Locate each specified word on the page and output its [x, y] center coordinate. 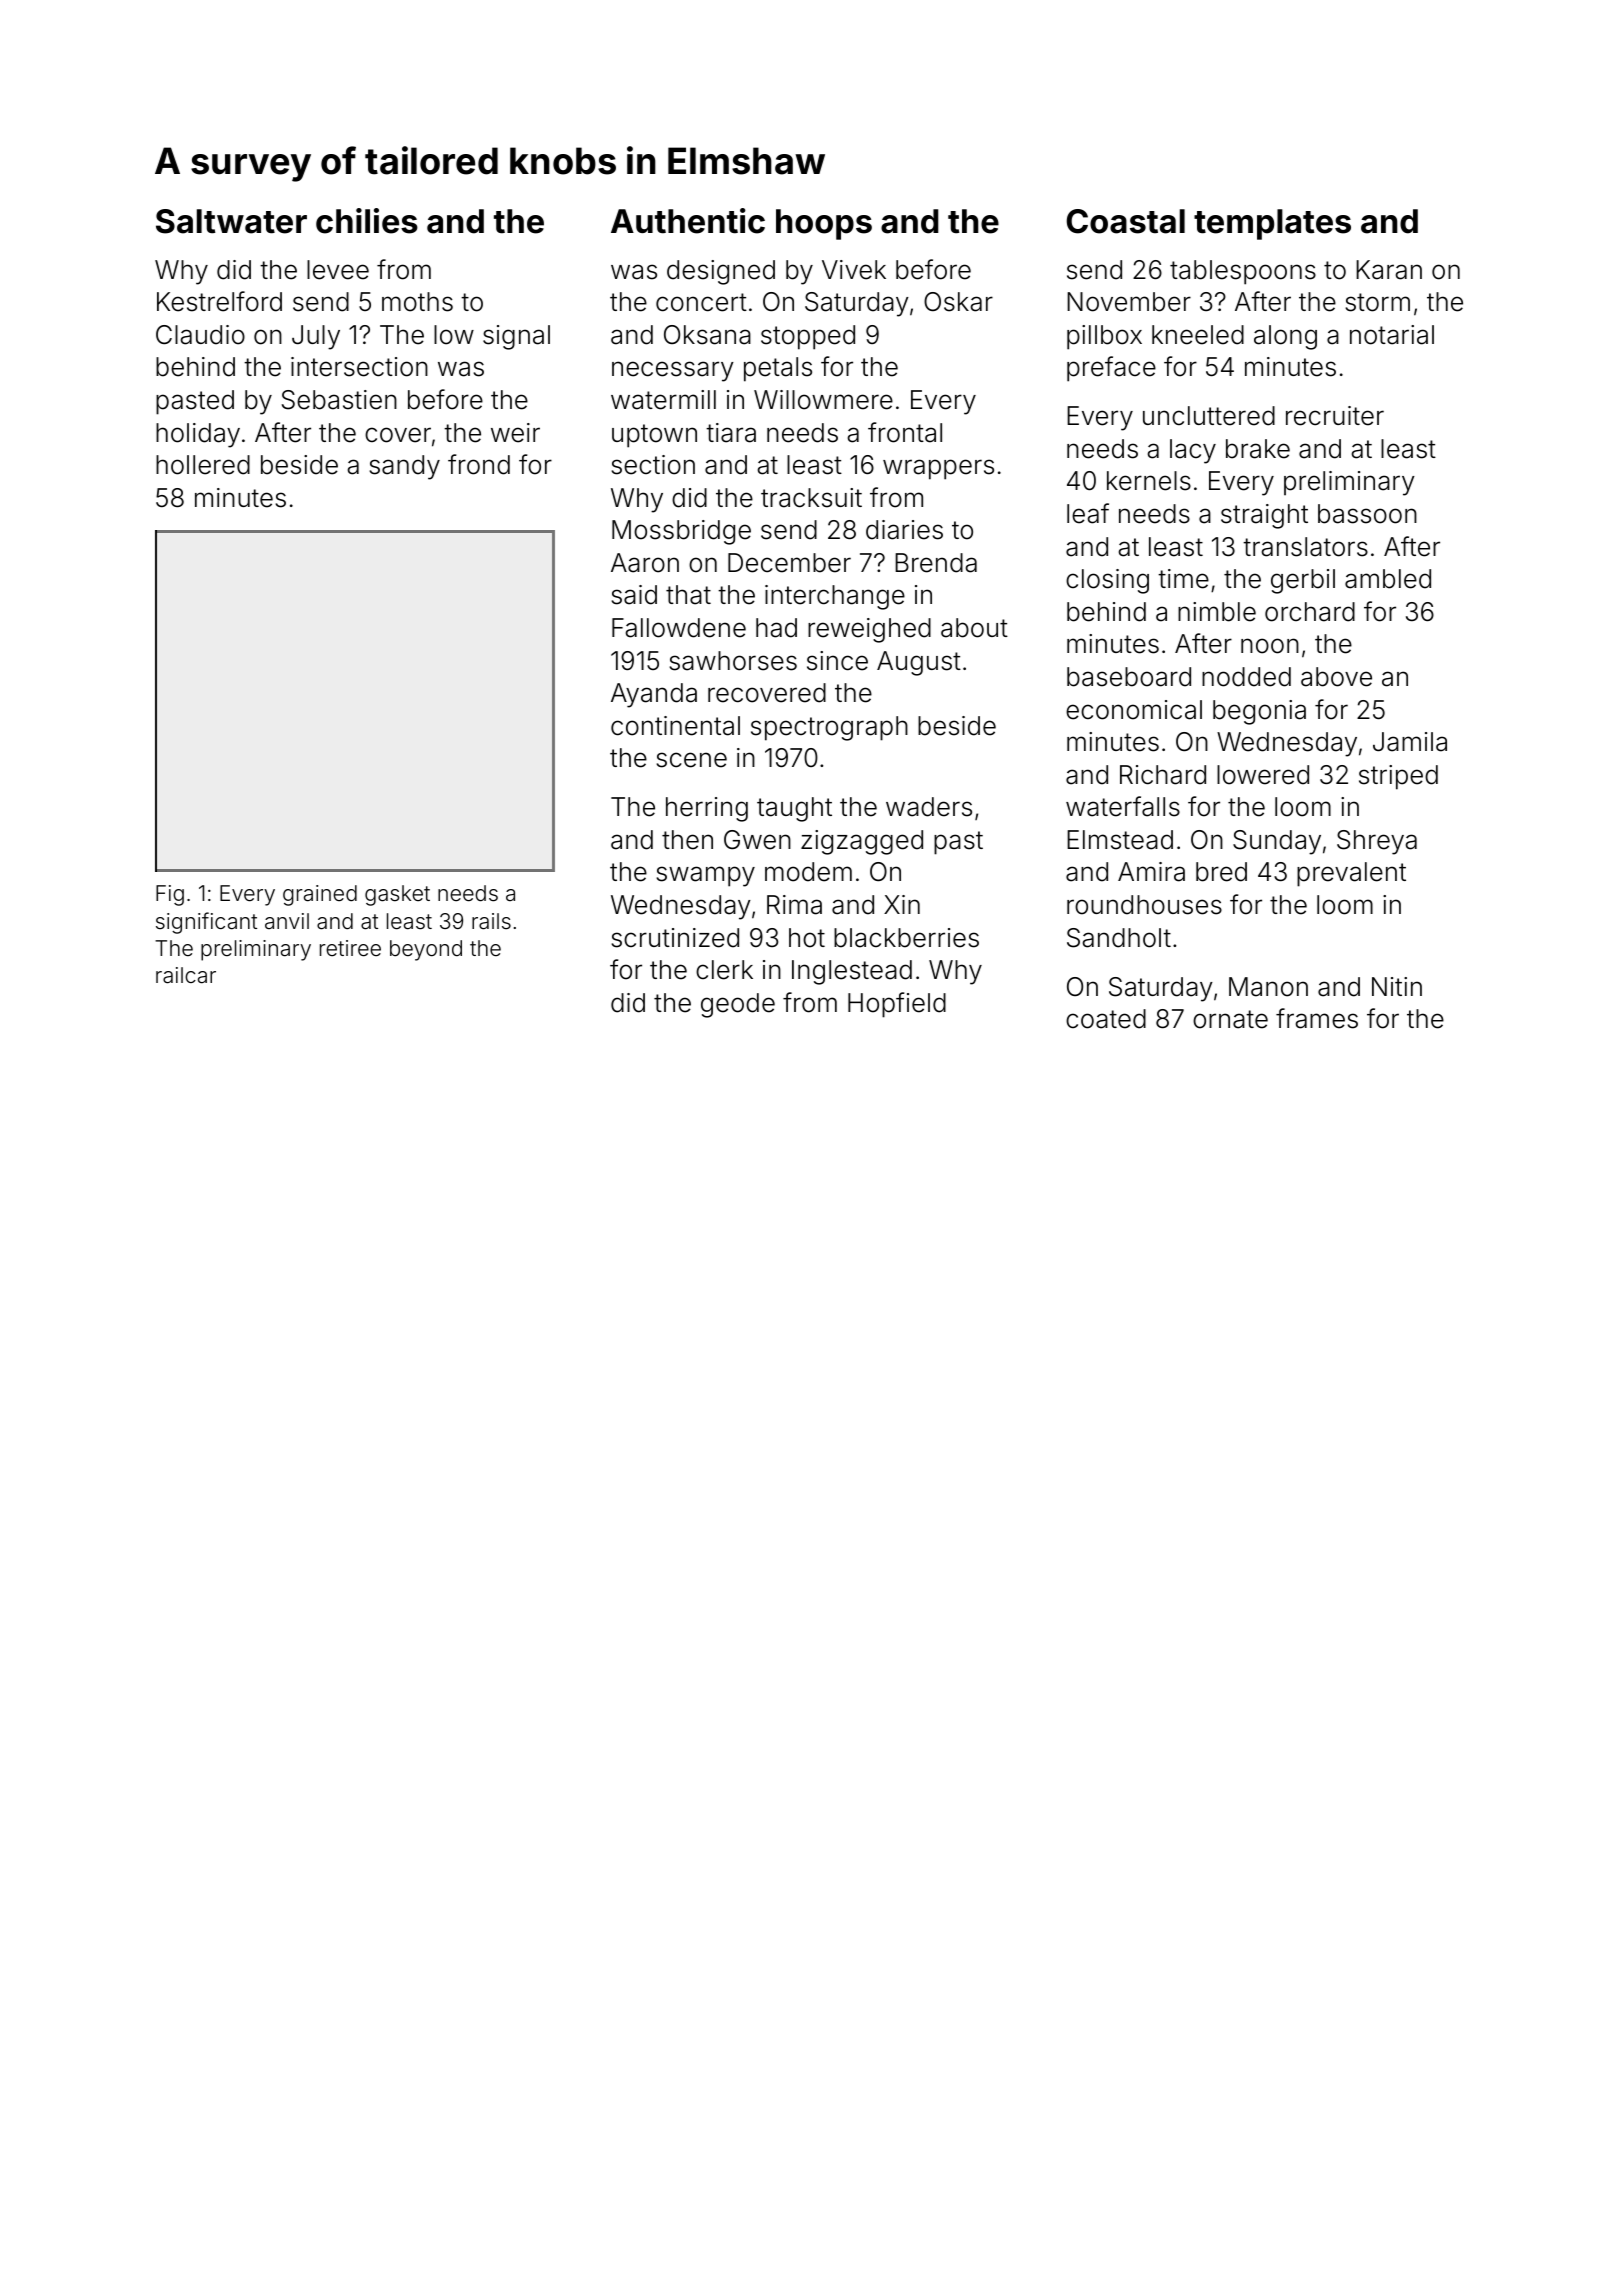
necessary [673, 371]
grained [320, 895]
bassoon [1367, 514]
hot [807, 938]
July [316, 337]
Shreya [1377, 842]
